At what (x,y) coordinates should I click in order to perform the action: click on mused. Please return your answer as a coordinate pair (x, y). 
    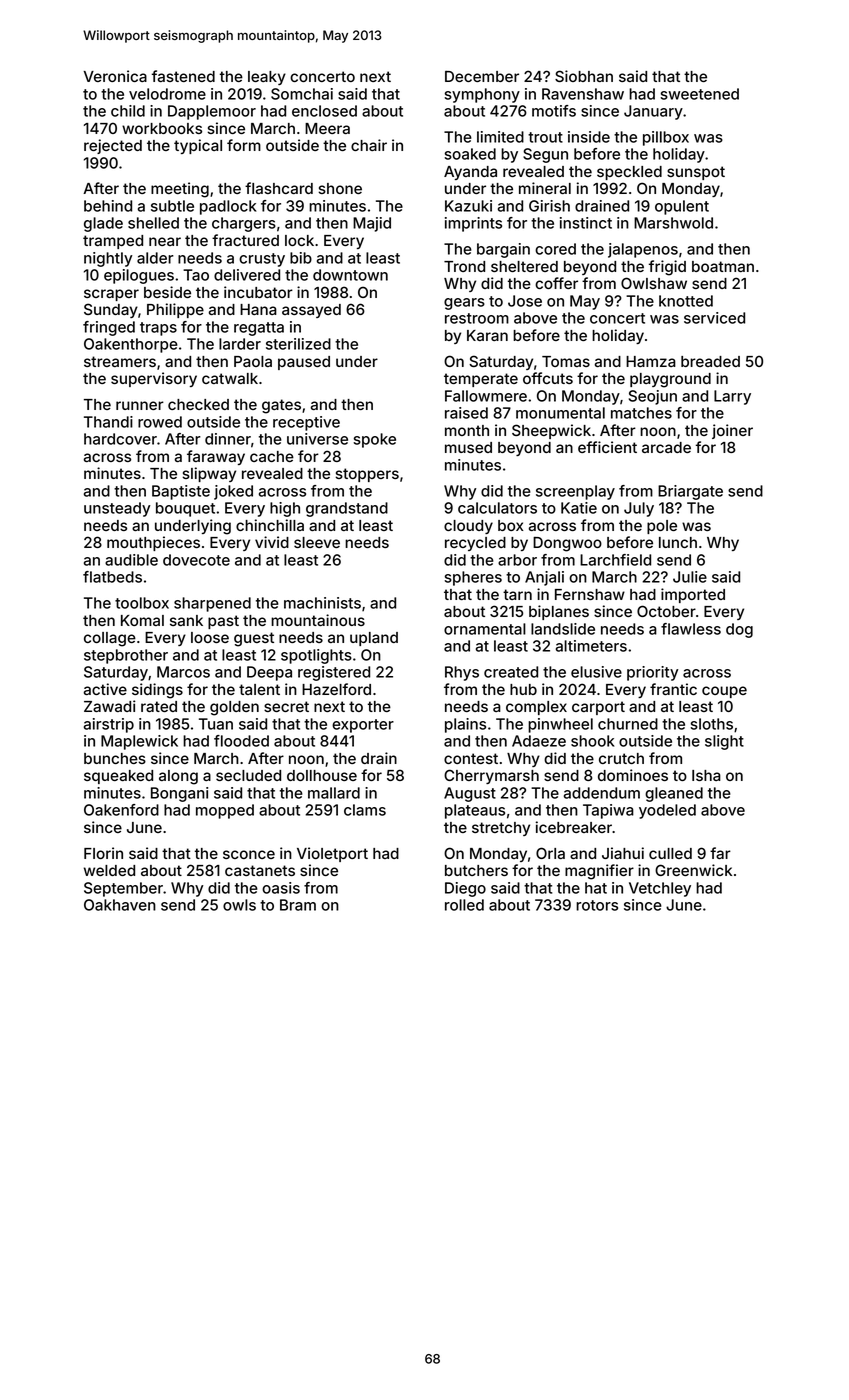
    Looking at the image, I should click on (468, 447).
